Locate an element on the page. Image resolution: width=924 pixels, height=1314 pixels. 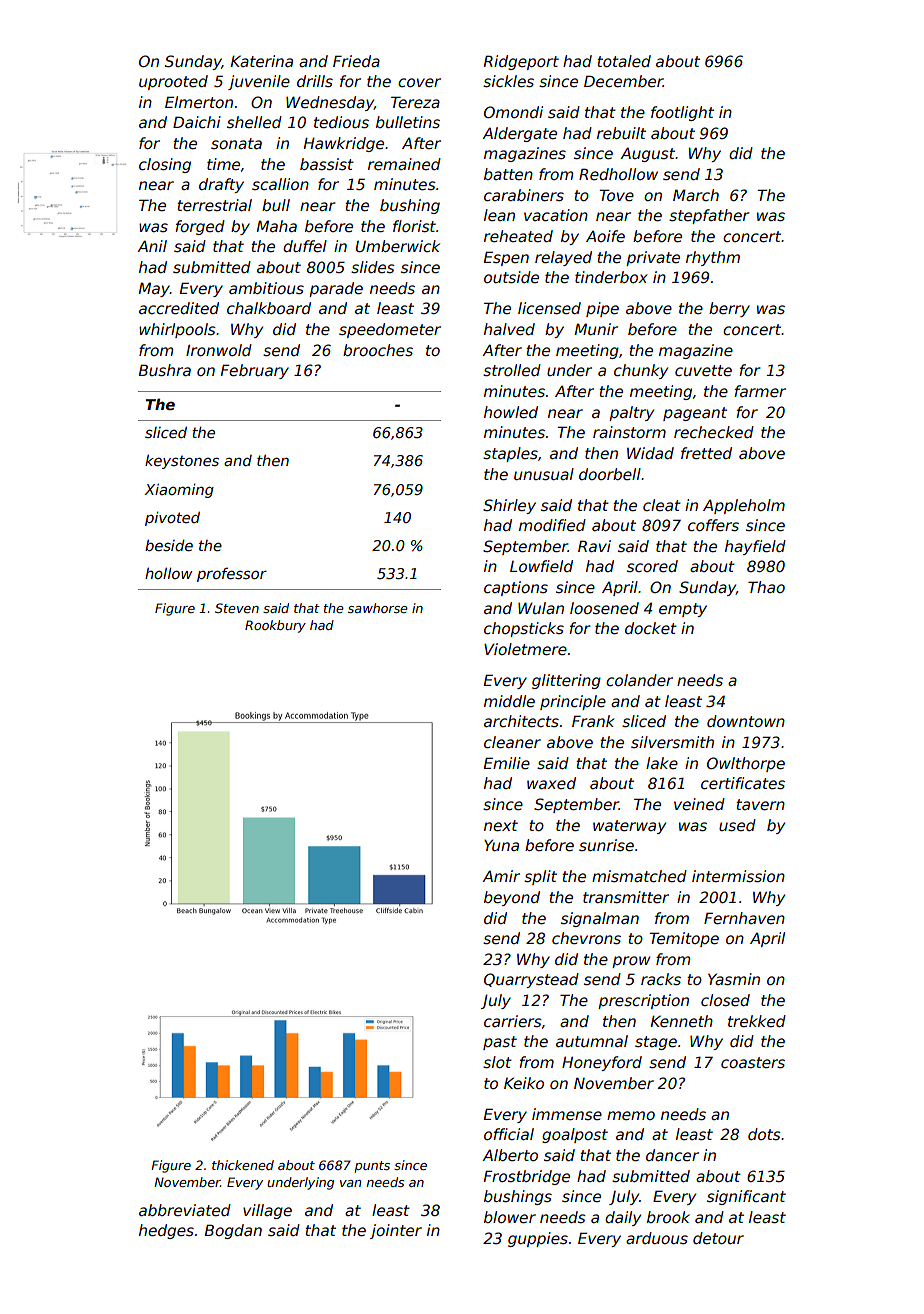
captions is located at coordinates (516, 588).
